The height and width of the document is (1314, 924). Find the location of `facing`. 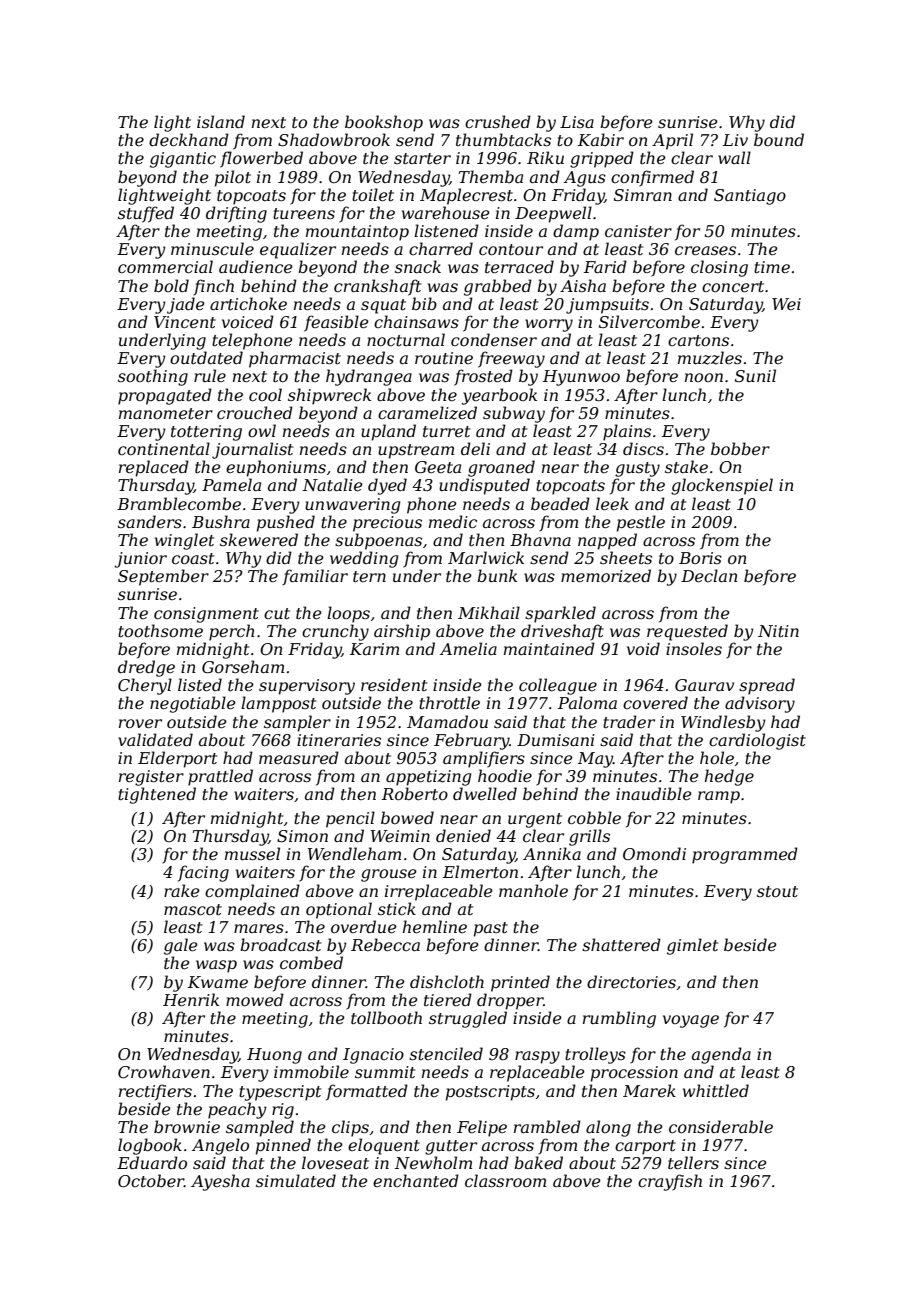

facing is located at coordinates (203, 873).
